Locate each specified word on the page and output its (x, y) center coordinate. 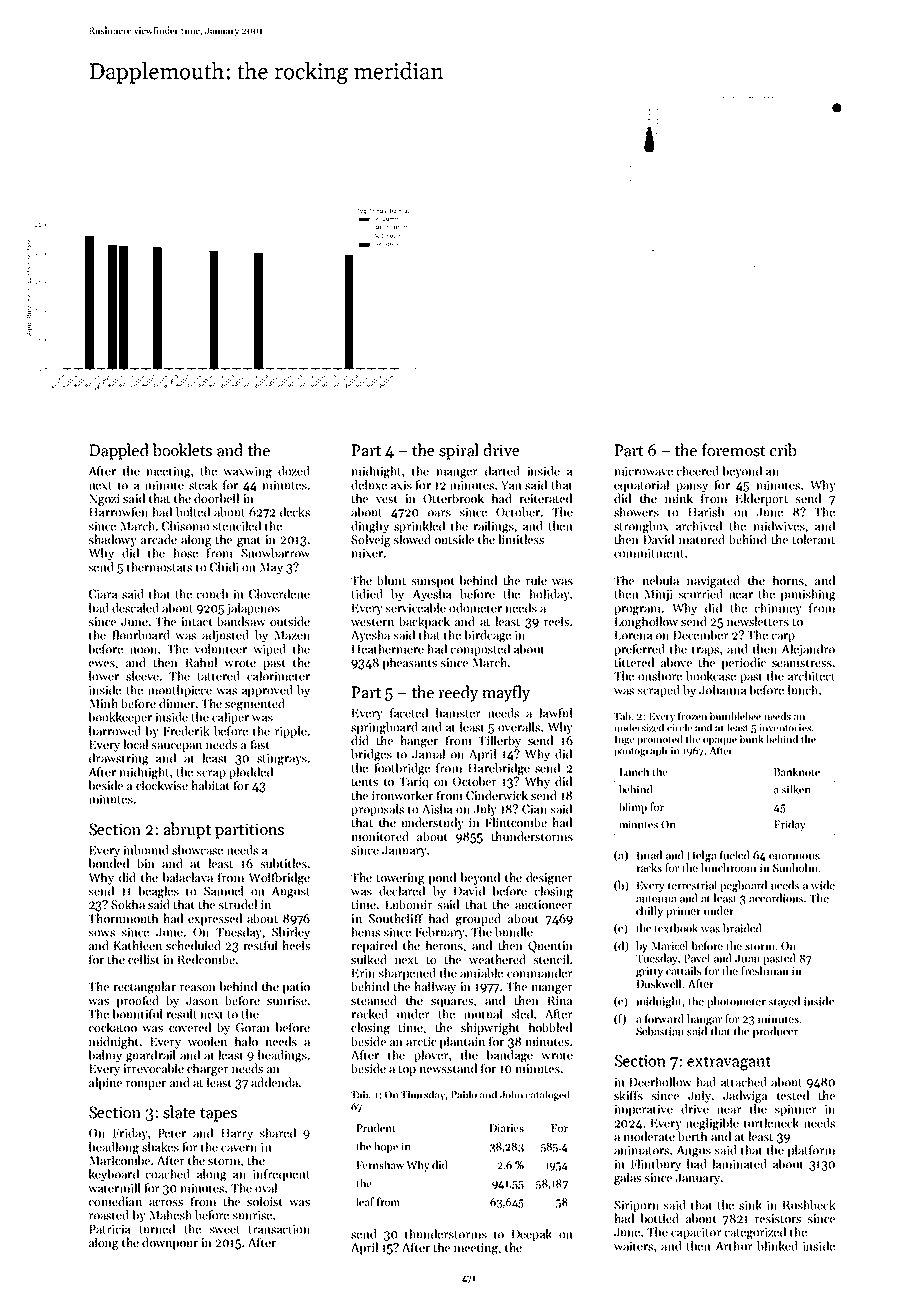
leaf (365, 1201)
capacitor (696, 1233)
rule (536, 580)
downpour (170, 1243)
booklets (182, 450)
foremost (734, 450)
